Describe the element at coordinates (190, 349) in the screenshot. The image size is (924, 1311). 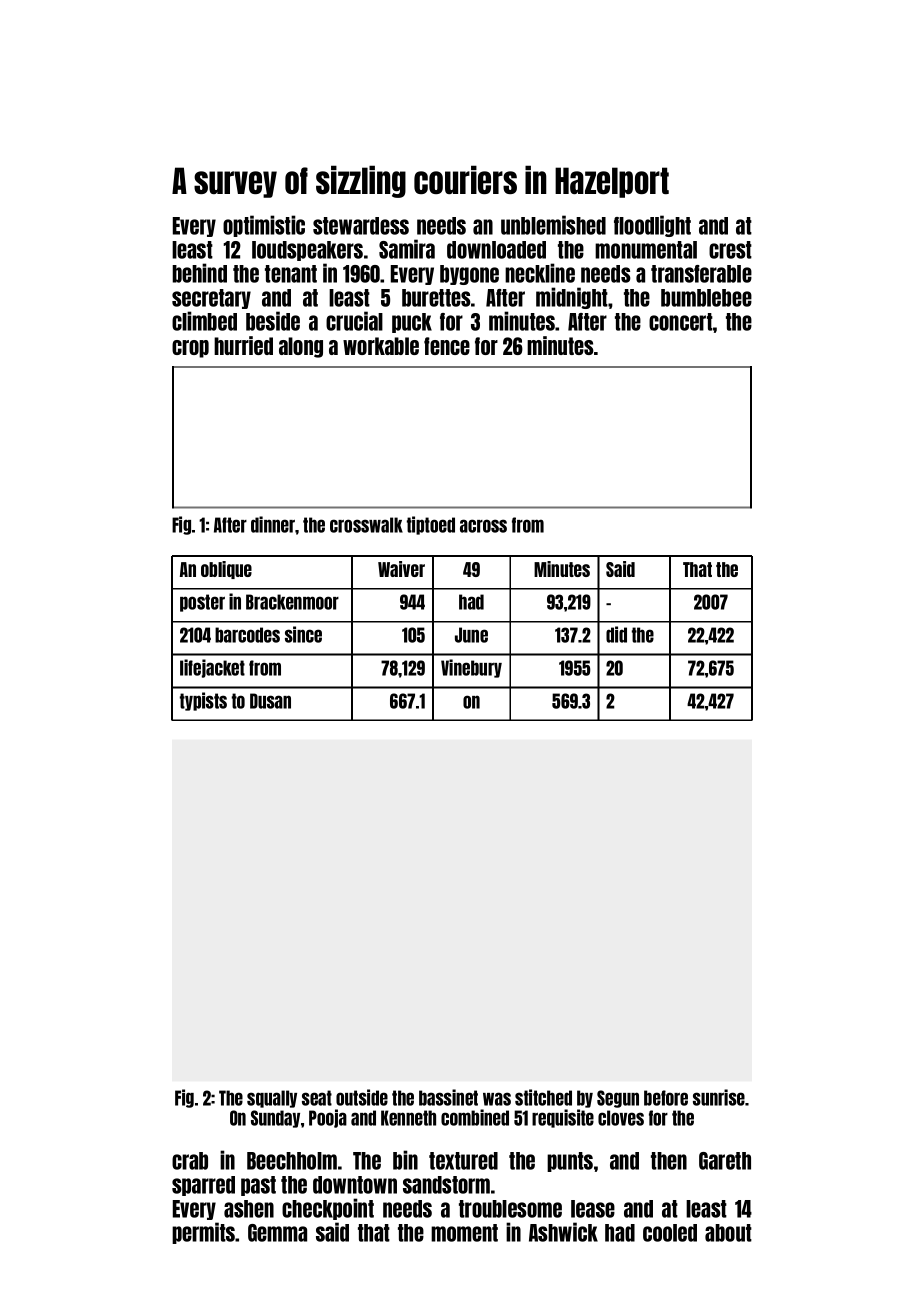
I see `crop` at that location.
